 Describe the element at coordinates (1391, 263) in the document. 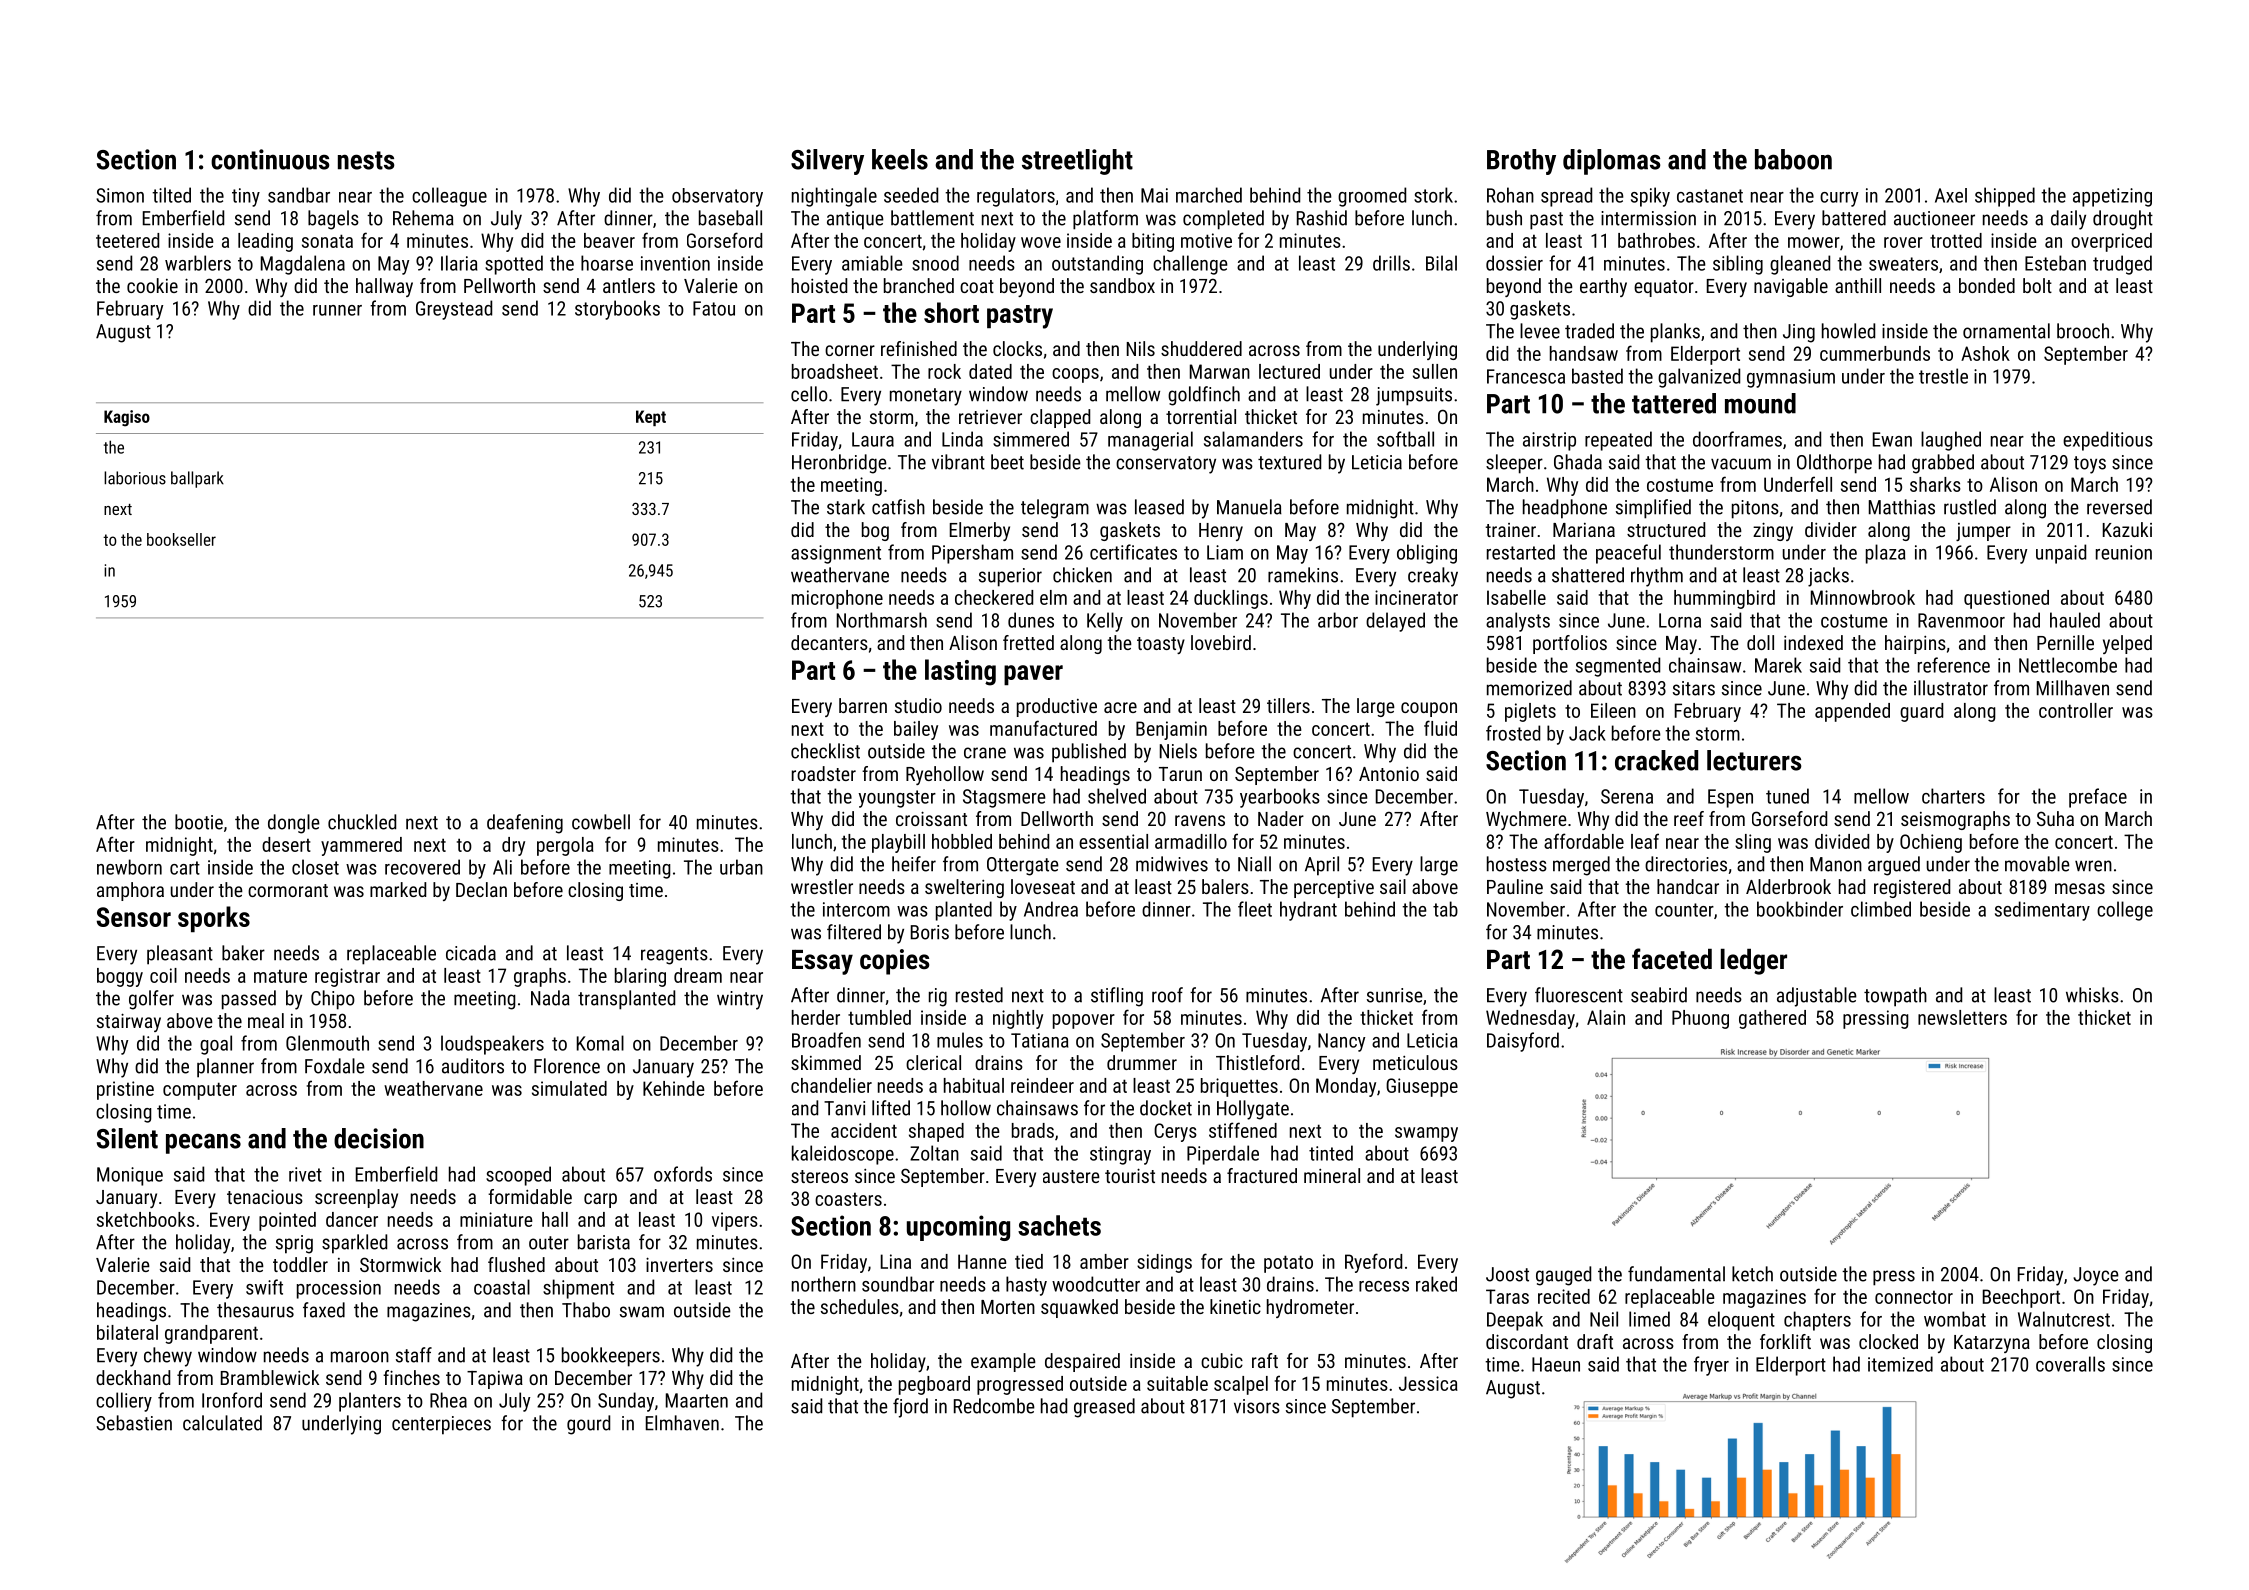

I see `drills` at that location.
